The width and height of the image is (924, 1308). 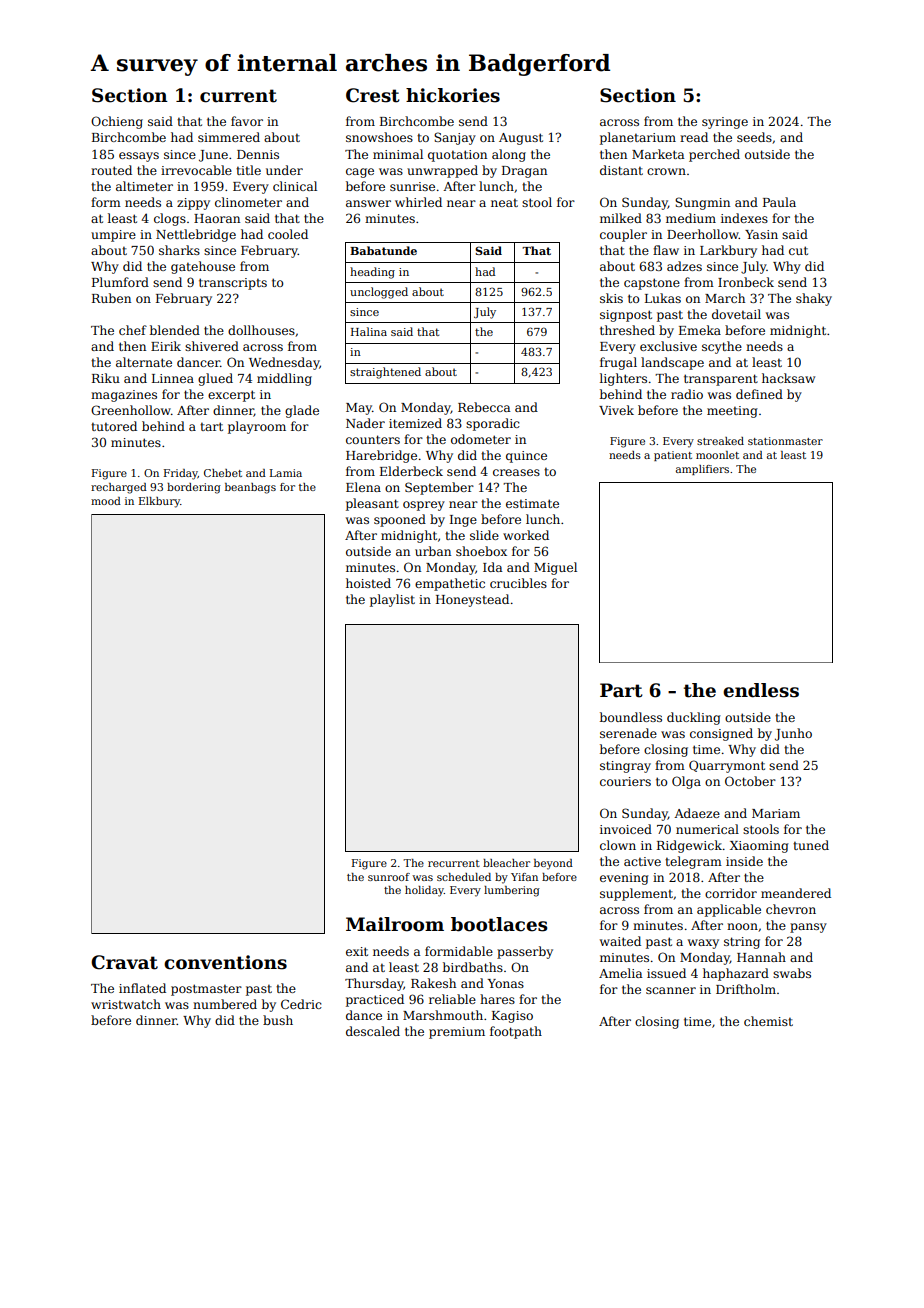 What do you see at coordinates (392, 600) in the image?
I see `playlist` at bounding box center [392, 600].
